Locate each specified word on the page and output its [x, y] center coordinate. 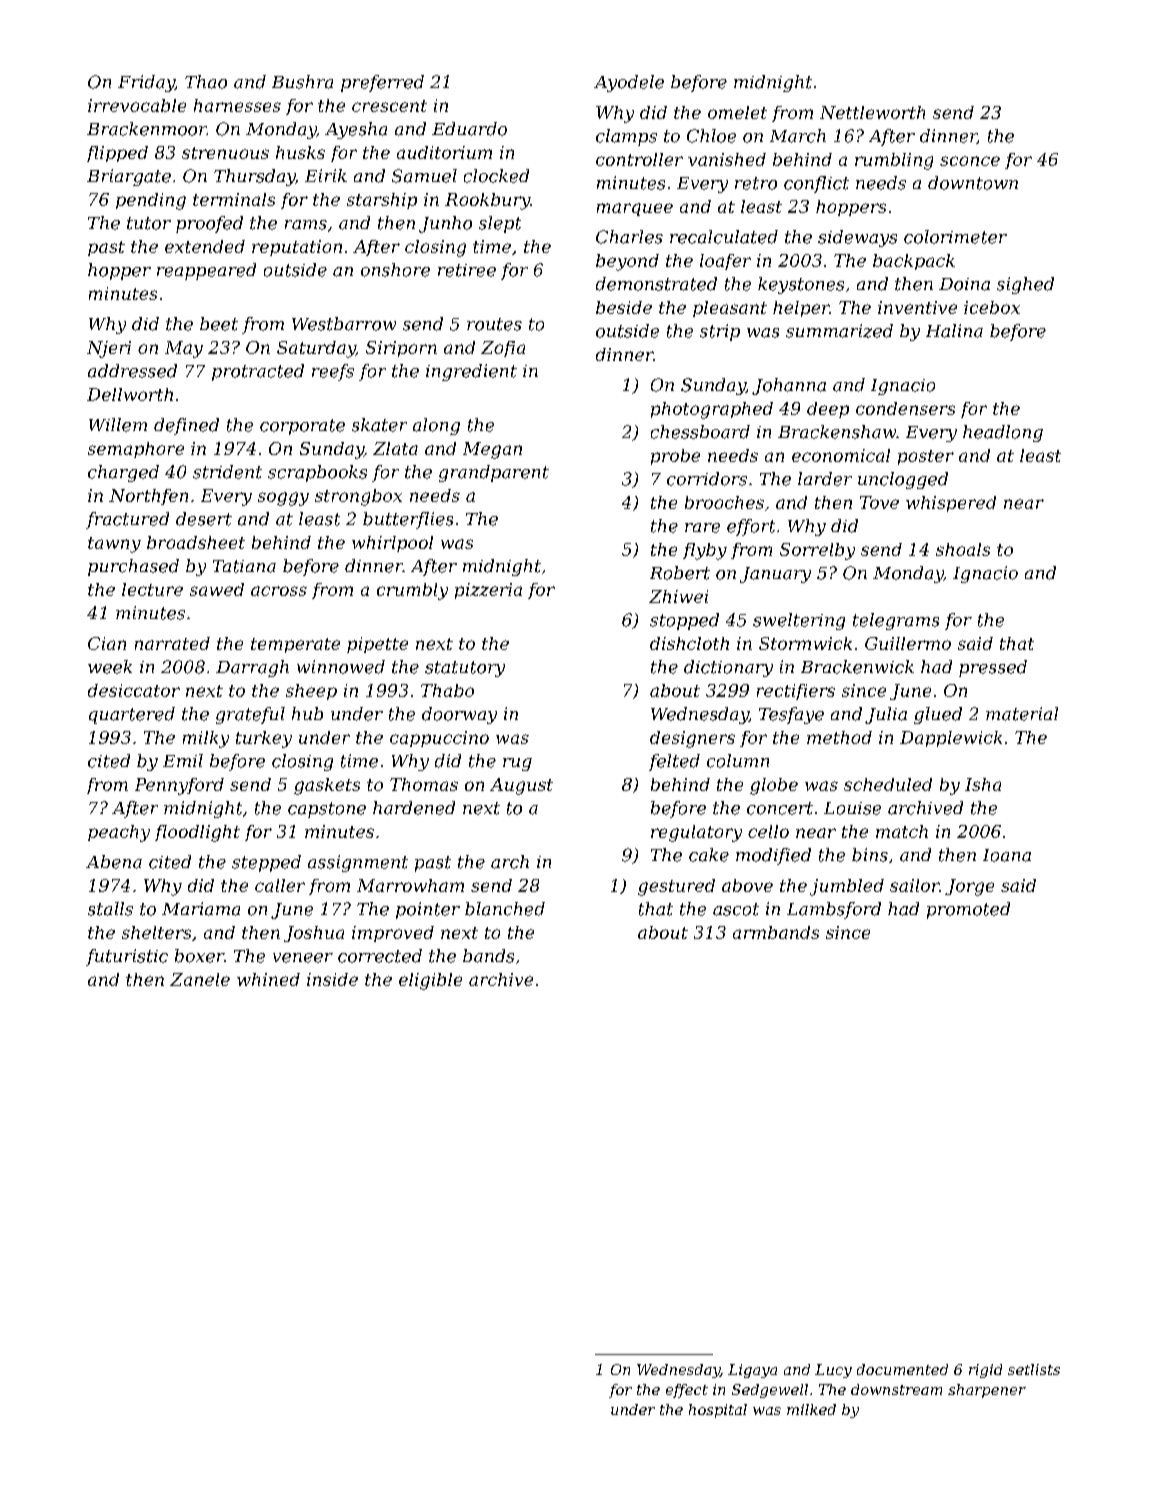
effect [687, 1391]
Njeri [109, 349]
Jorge [969, 887]
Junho [445, 224]
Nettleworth [872, 112]
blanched [505, 909]
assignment [358, 863]
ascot [736, 909]
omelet [737, 112]
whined [268, 979]
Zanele [200, 979]
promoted [968, 910]
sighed [1025, 285]
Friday [146, 83]
